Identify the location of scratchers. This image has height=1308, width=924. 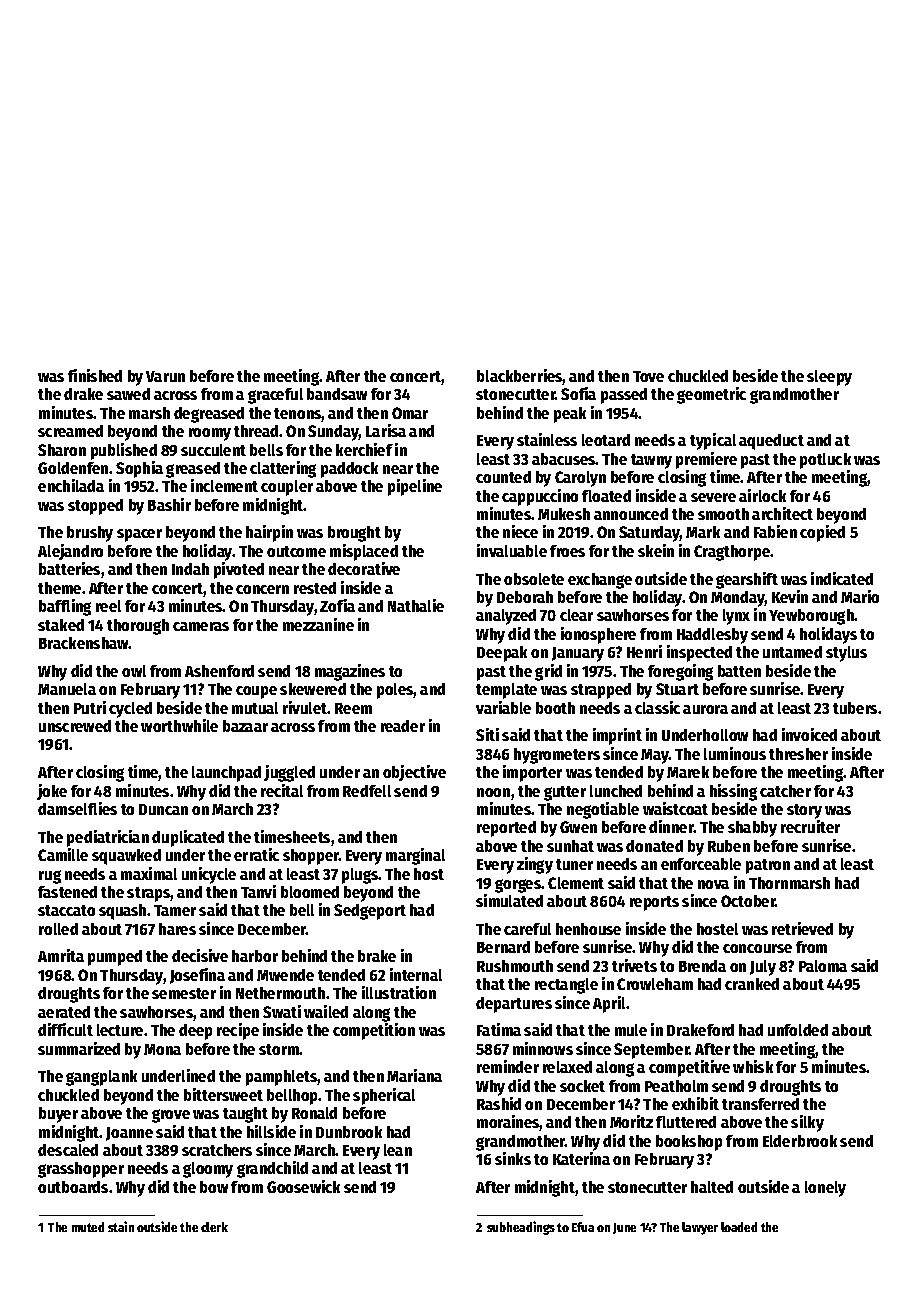
(217, 1150).
